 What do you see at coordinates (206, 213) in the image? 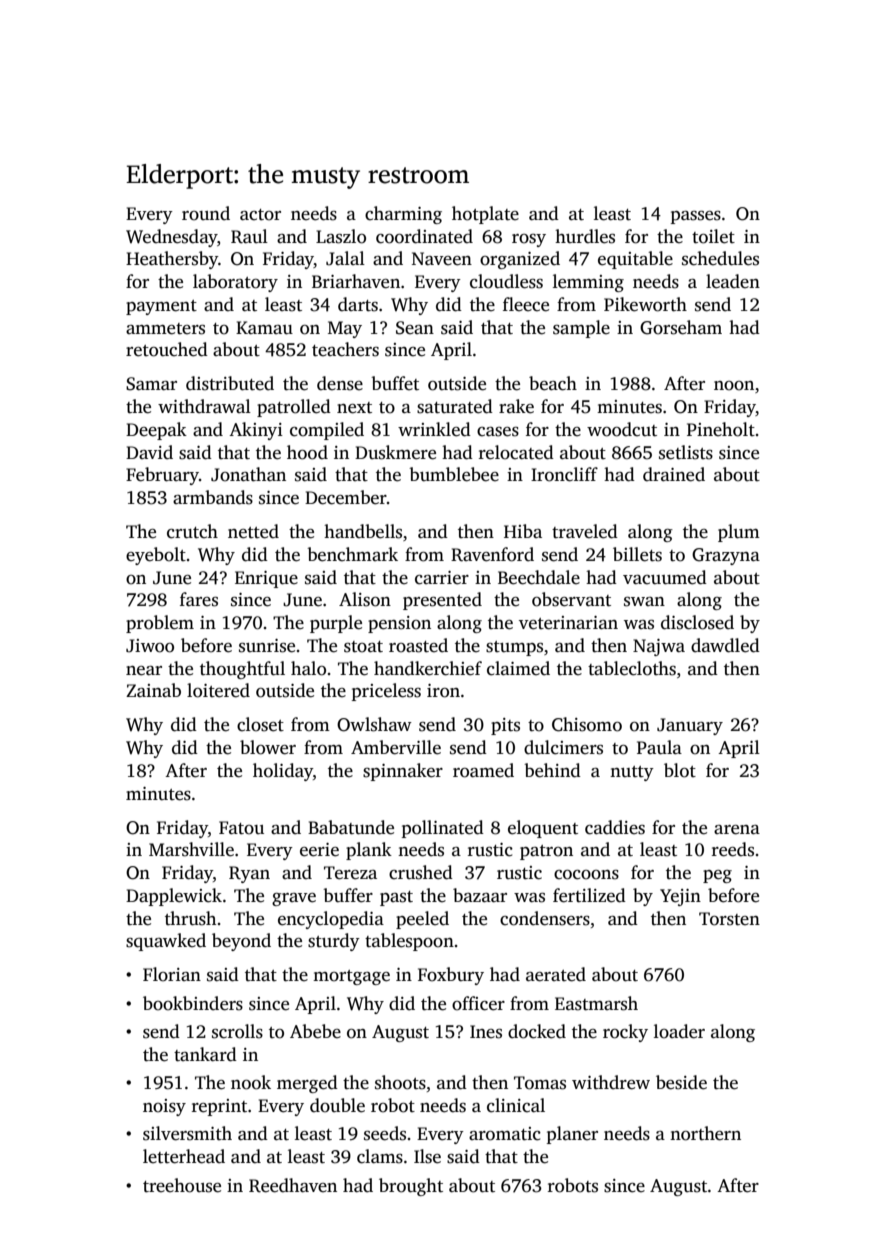
I see `round` at bounding box center [206, 213].
